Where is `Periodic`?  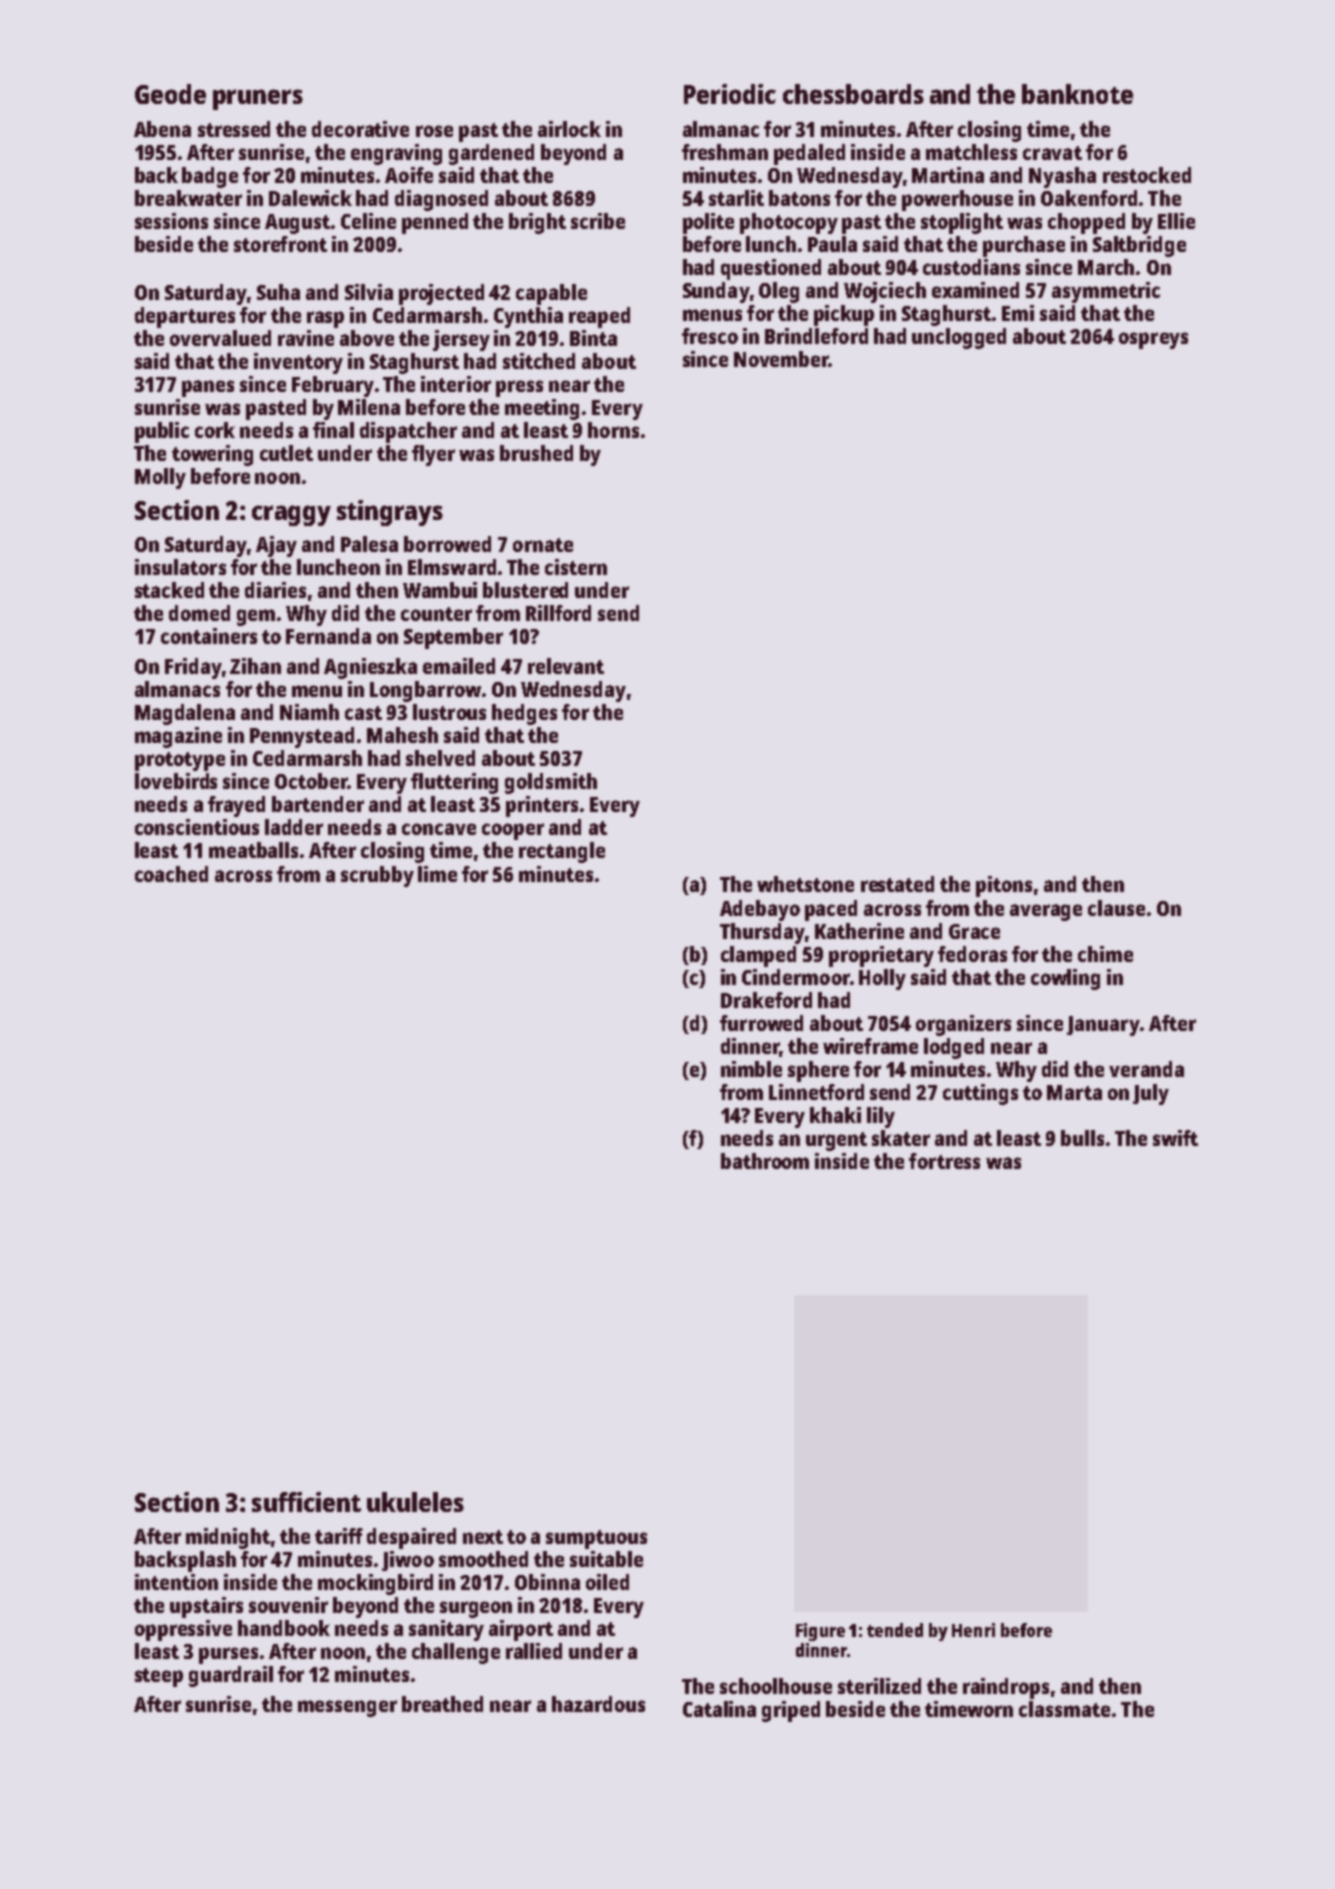 Periodic is located at coordinates (730, 94).
